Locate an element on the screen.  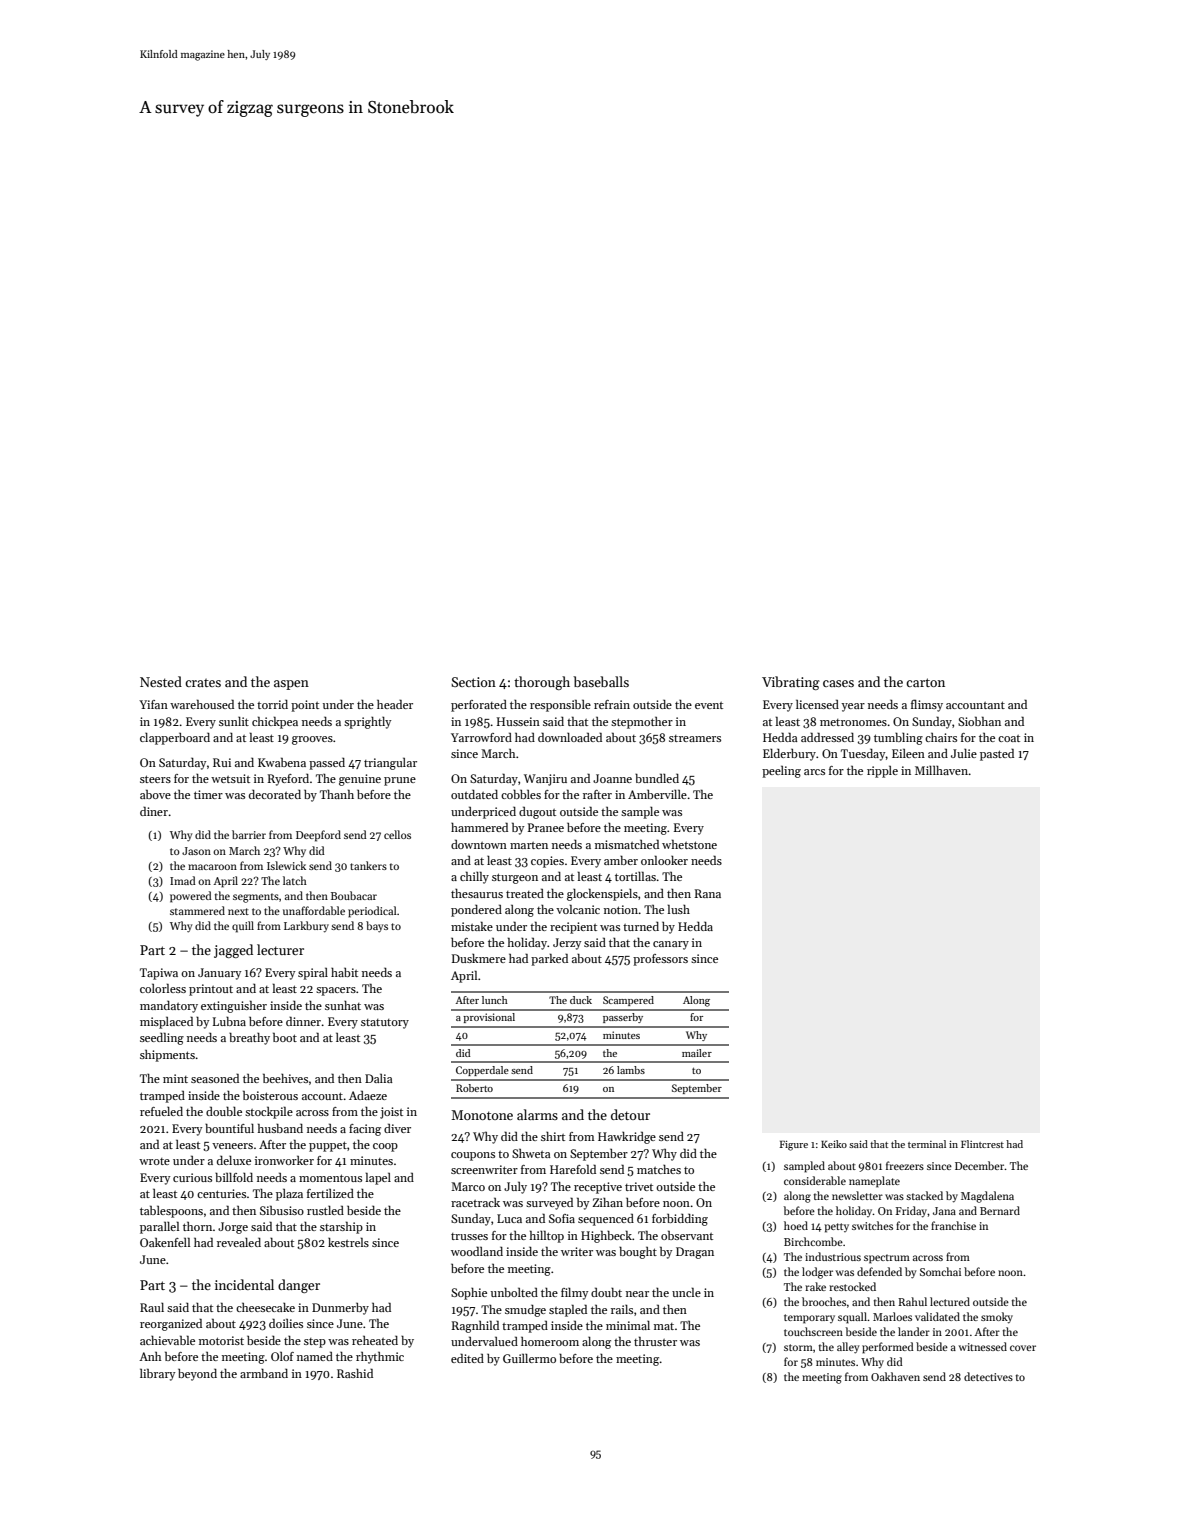
Nested is located at coordinates (161, 681).
